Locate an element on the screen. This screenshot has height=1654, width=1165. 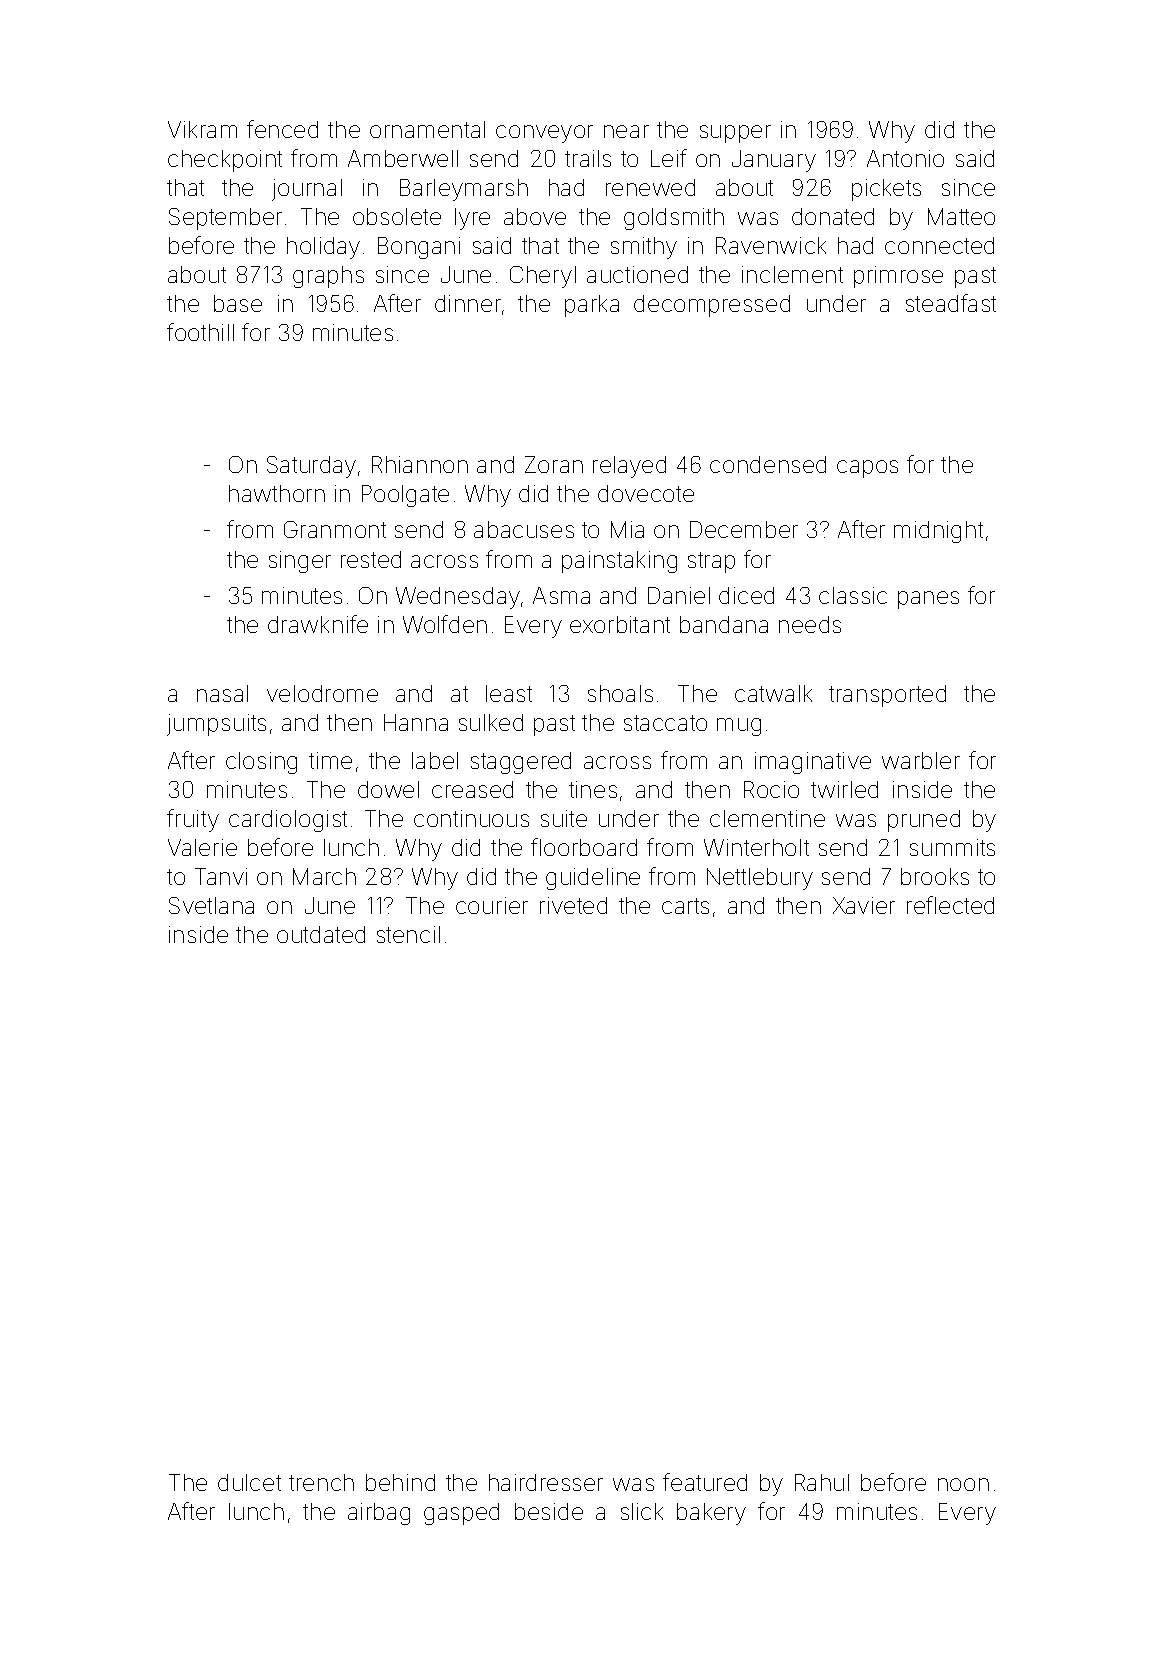
January is located at coordinates (774, 161).
